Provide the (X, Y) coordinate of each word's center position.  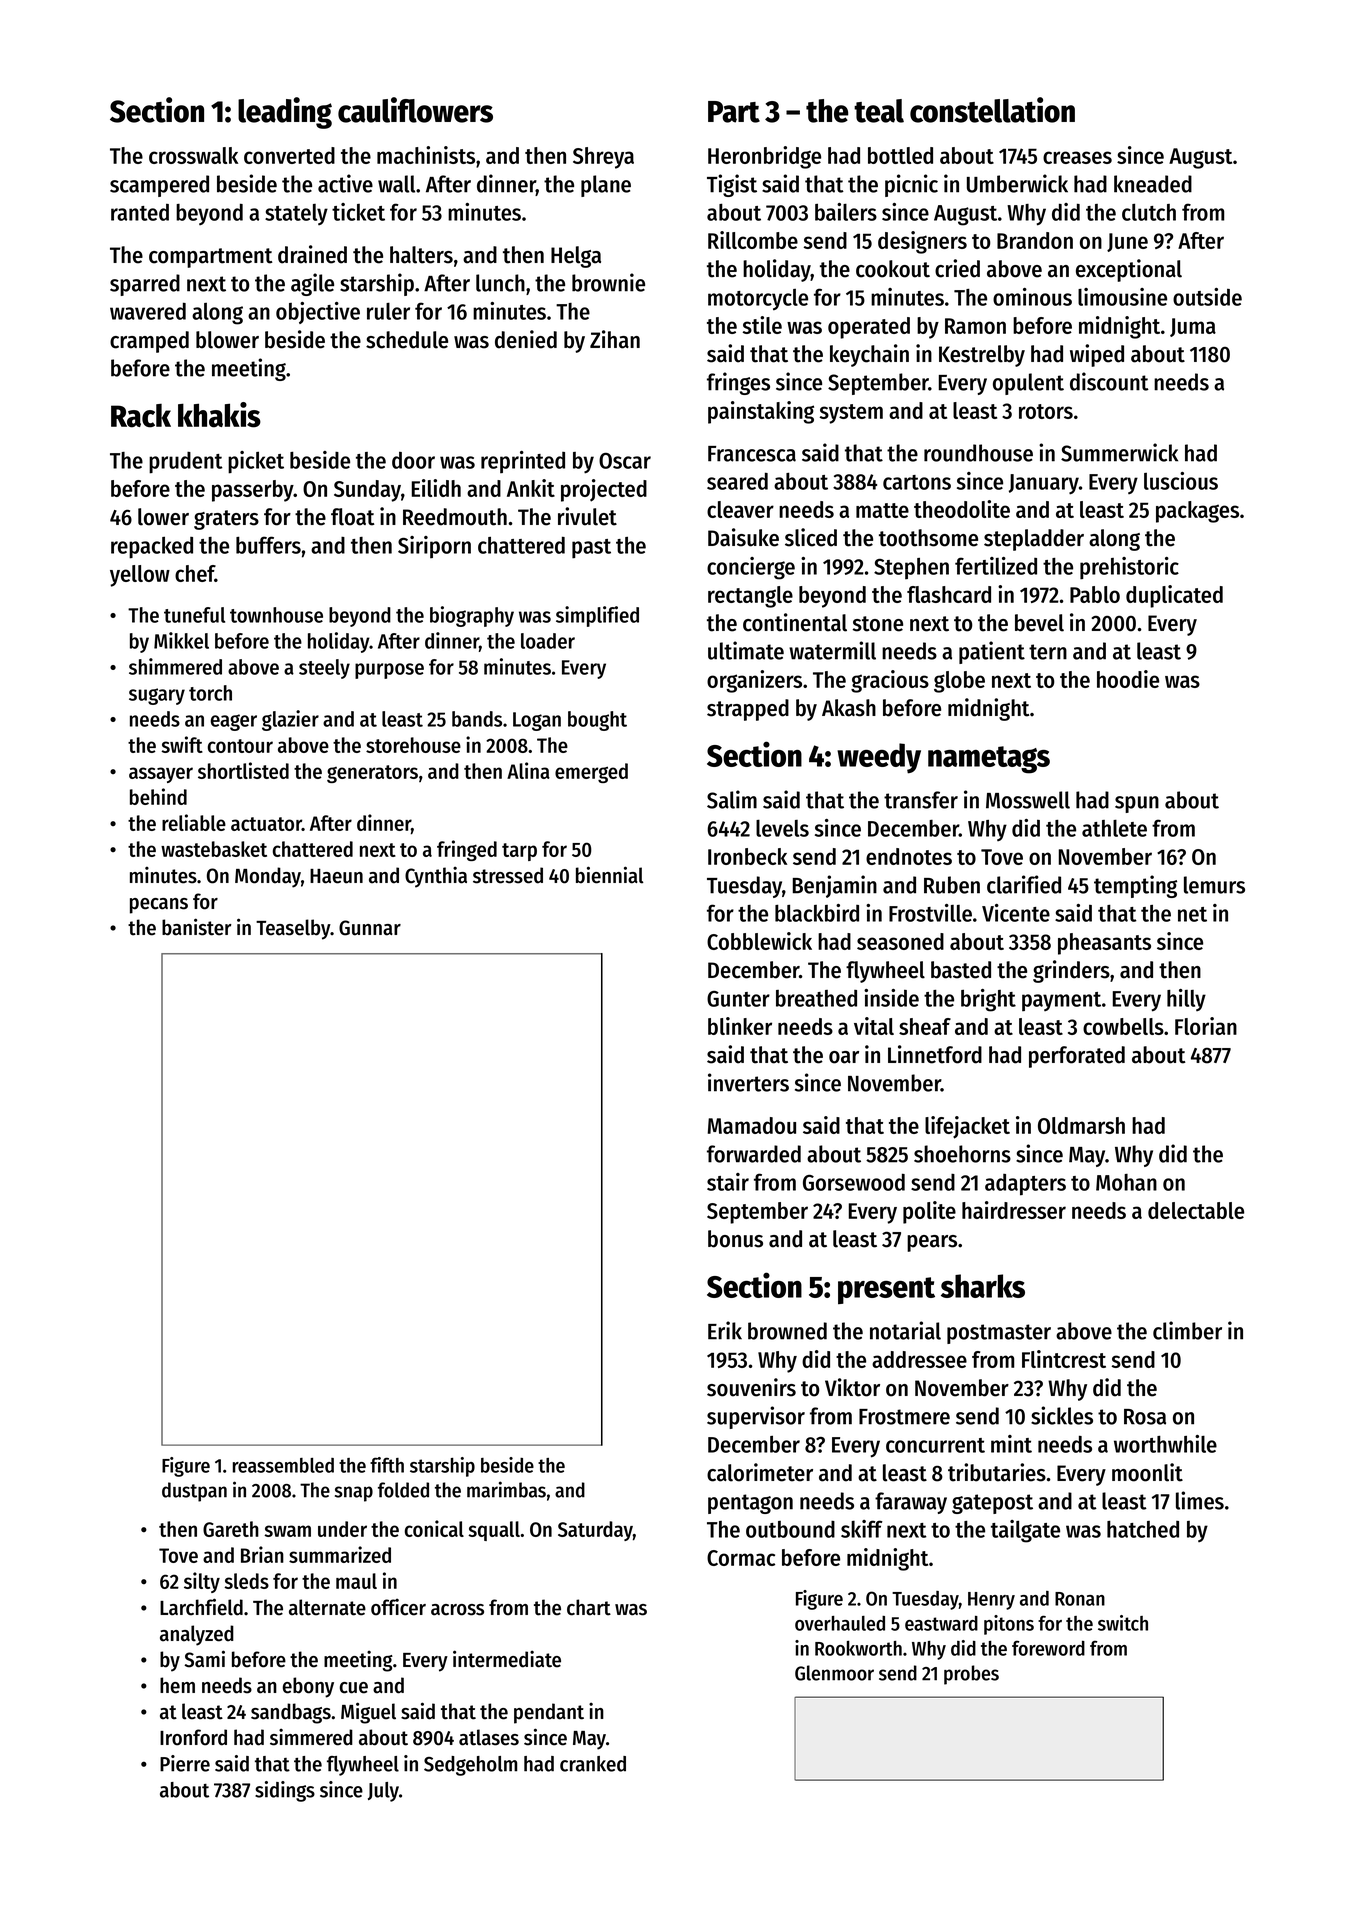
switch (1123, 1623)
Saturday (595, 1531)
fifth (387, 1465)
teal (879, 111)
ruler (388, 311)
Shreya (603, 158)
